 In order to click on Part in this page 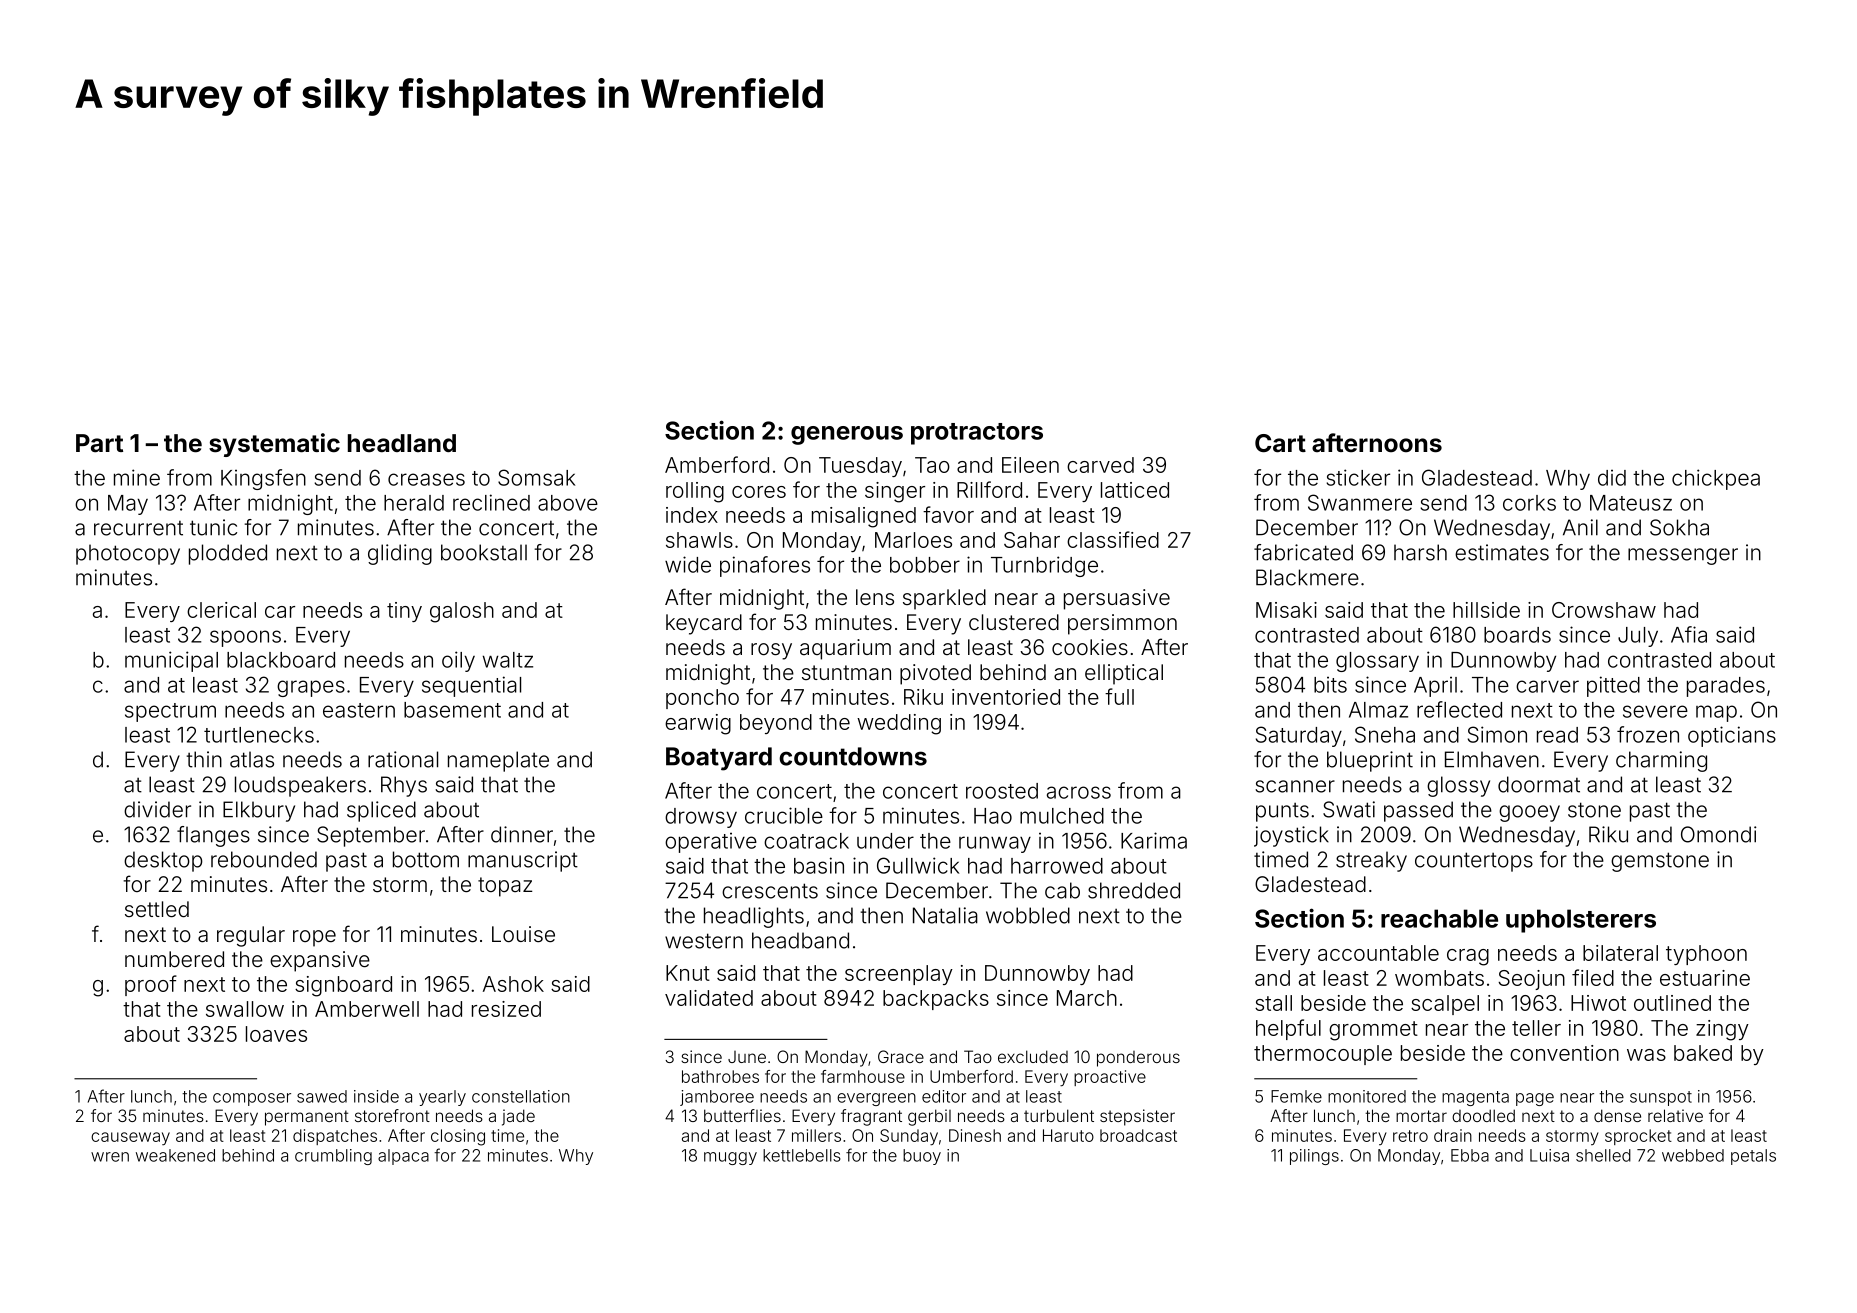, I will do `click(99, 443)`.
